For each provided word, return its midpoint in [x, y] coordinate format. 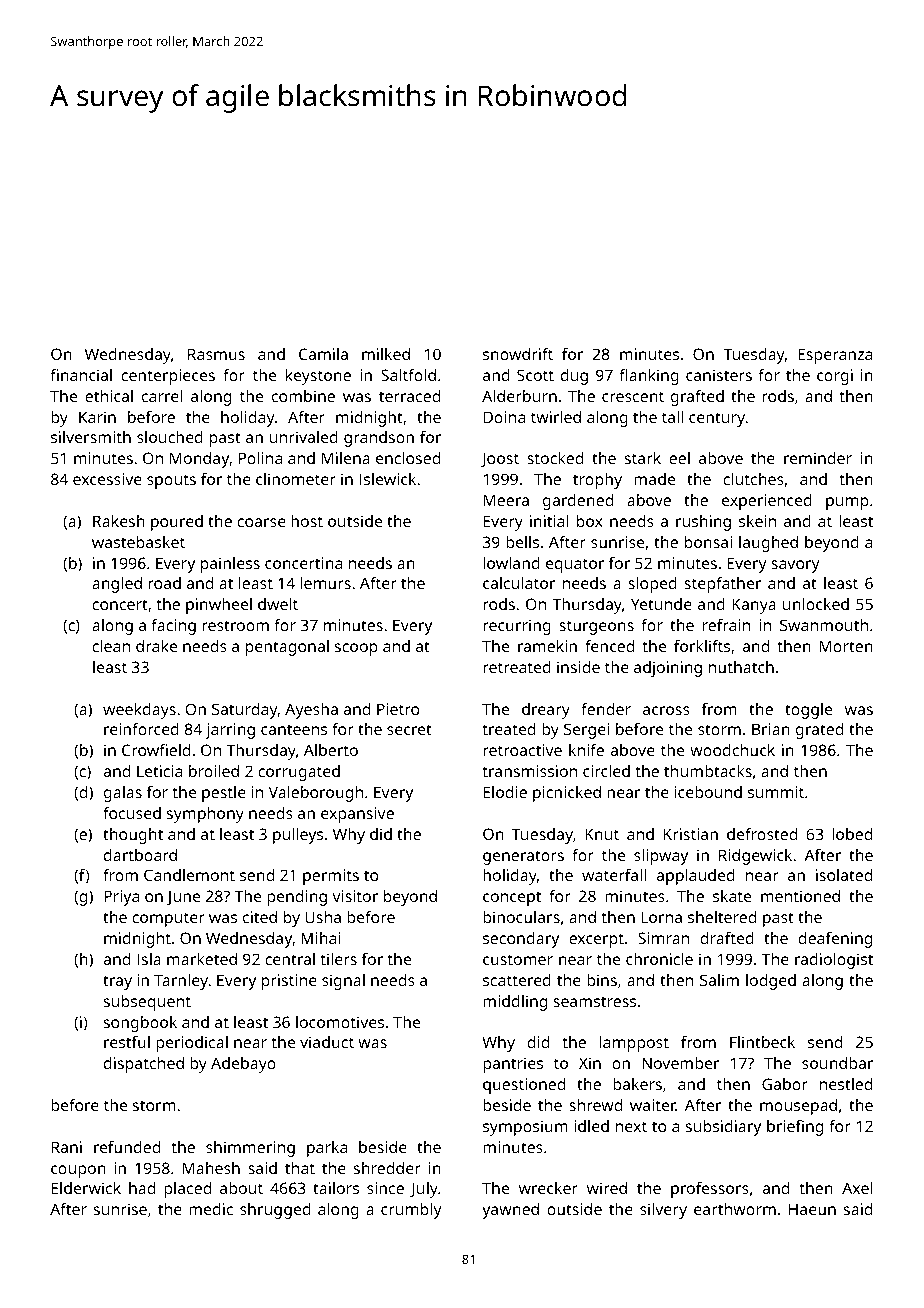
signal [343, 982]
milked [386, 354]
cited [260, 917]
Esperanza [835, 356]
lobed [852, 834]
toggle [808, 711]
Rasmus [216, 354]
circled [606, 771]
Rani [67, 1147]
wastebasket [138, 542]
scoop [356, 649]
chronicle [659, 959]
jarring [230, 731]
